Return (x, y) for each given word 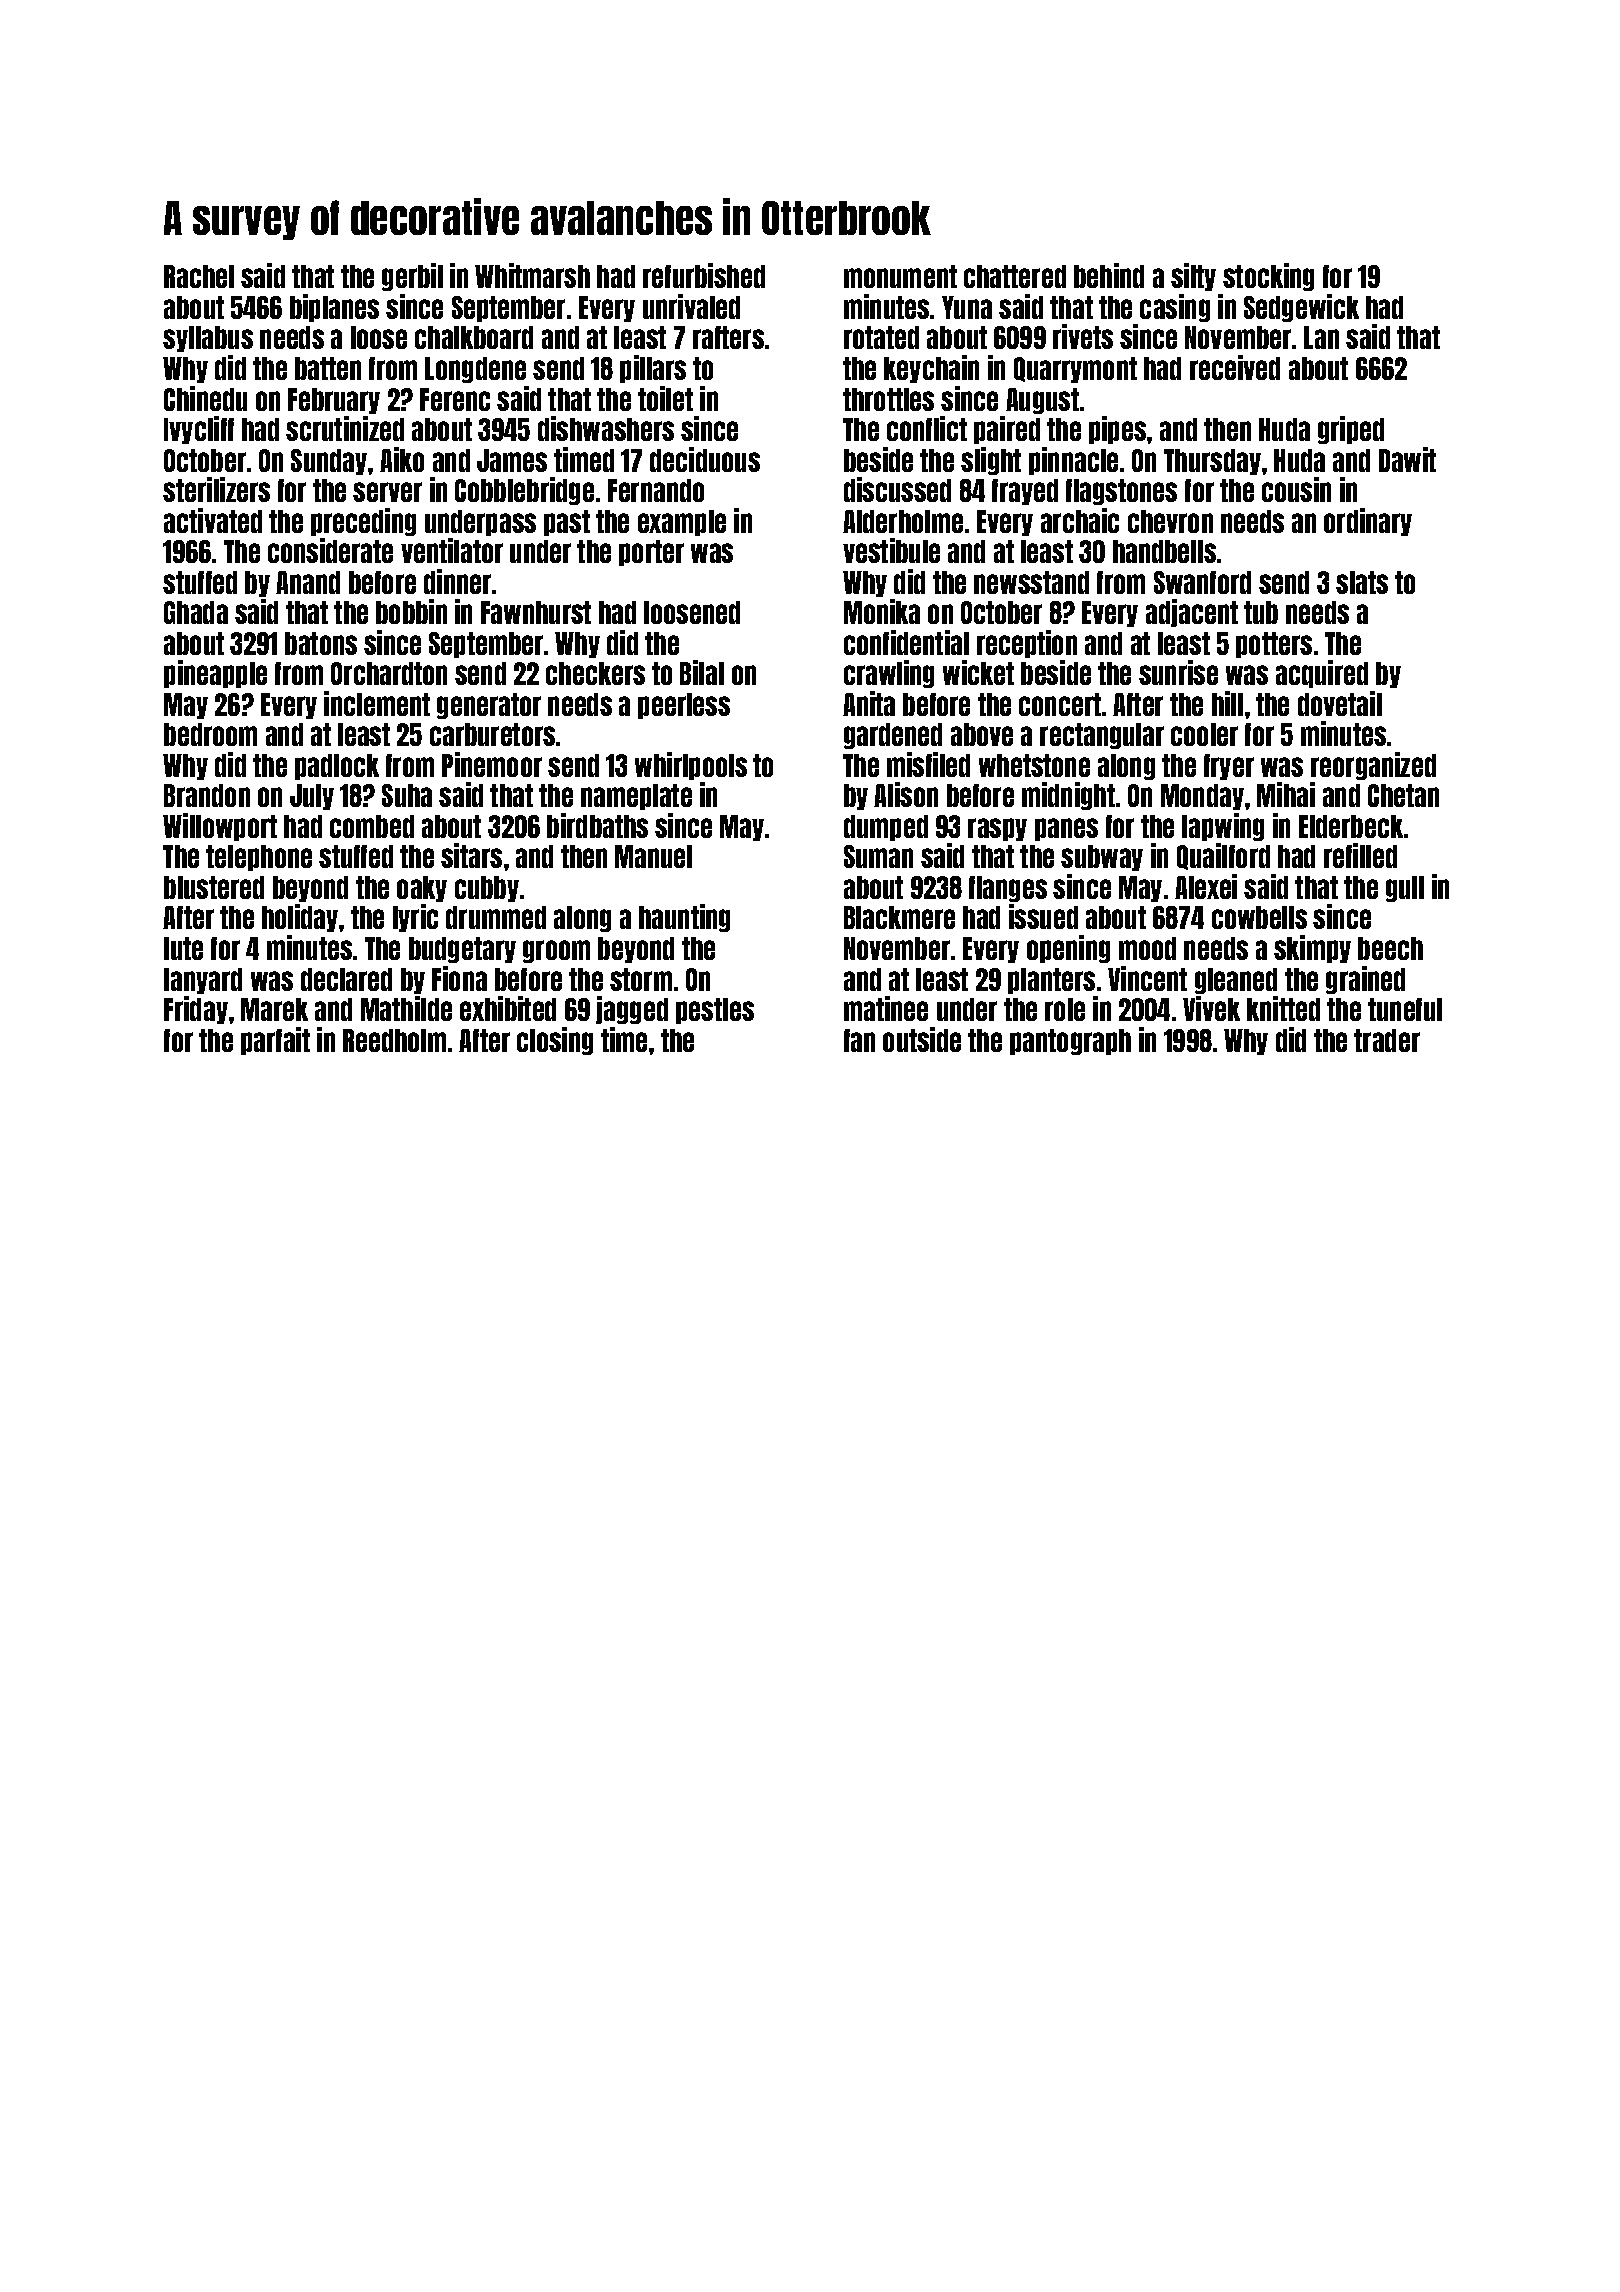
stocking (1268, 277)
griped (1351, 430)
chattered (1015, 276)
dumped (886, 828)
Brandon (207, 795)
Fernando (656, 490)
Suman (878, 856)
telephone (259, 858)
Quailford (1223, 856)
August (1042, 401)
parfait (275, 1041)
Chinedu (205, 398)
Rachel (199, 276)
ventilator (452, 550)
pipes (1117, 430)
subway (1102, 858)
